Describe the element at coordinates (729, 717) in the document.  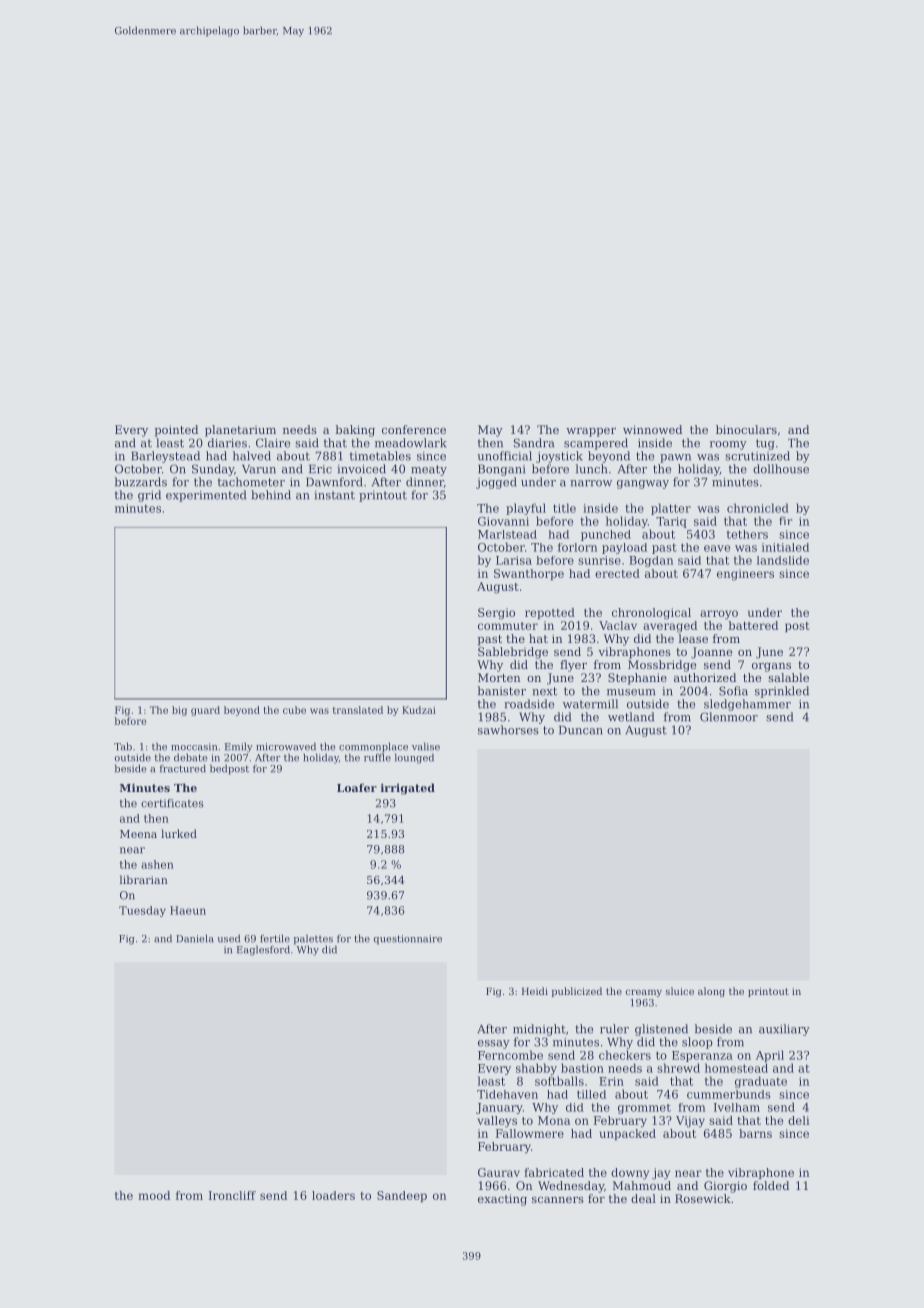
I see `Glenmoor` at that location.
